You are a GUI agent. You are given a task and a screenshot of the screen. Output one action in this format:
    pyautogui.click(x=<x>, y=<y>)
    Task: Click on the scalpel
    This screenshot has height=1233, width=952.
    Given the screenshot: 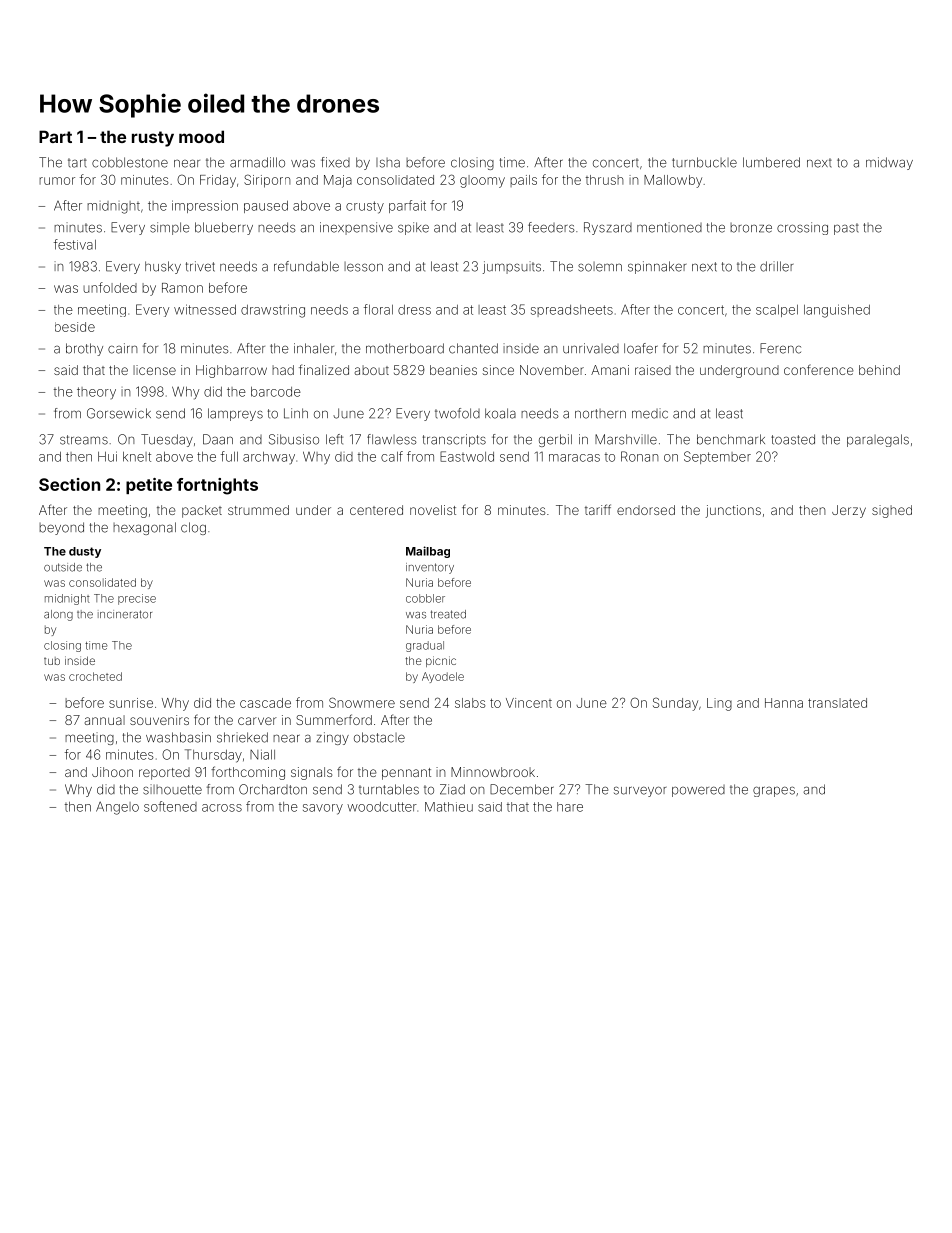 What is the action you would take?
    pyautogui.click(x=777, y=311)
